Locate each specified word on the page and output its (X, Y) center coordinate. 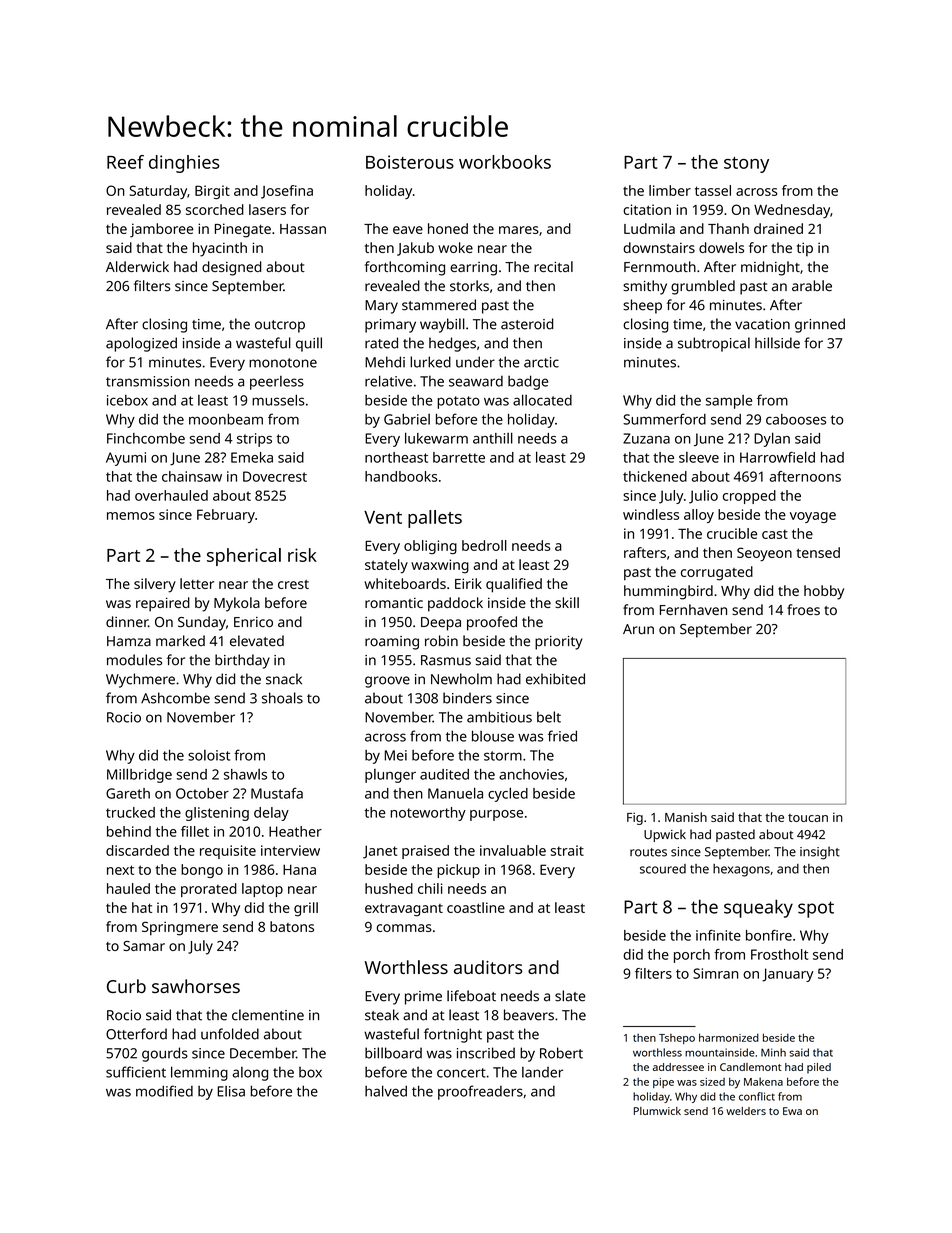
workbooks (505, 162)
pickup (458, 871)
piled (819, 1068)
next (120, 870)
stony (746, 165)
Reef (125, 162)
